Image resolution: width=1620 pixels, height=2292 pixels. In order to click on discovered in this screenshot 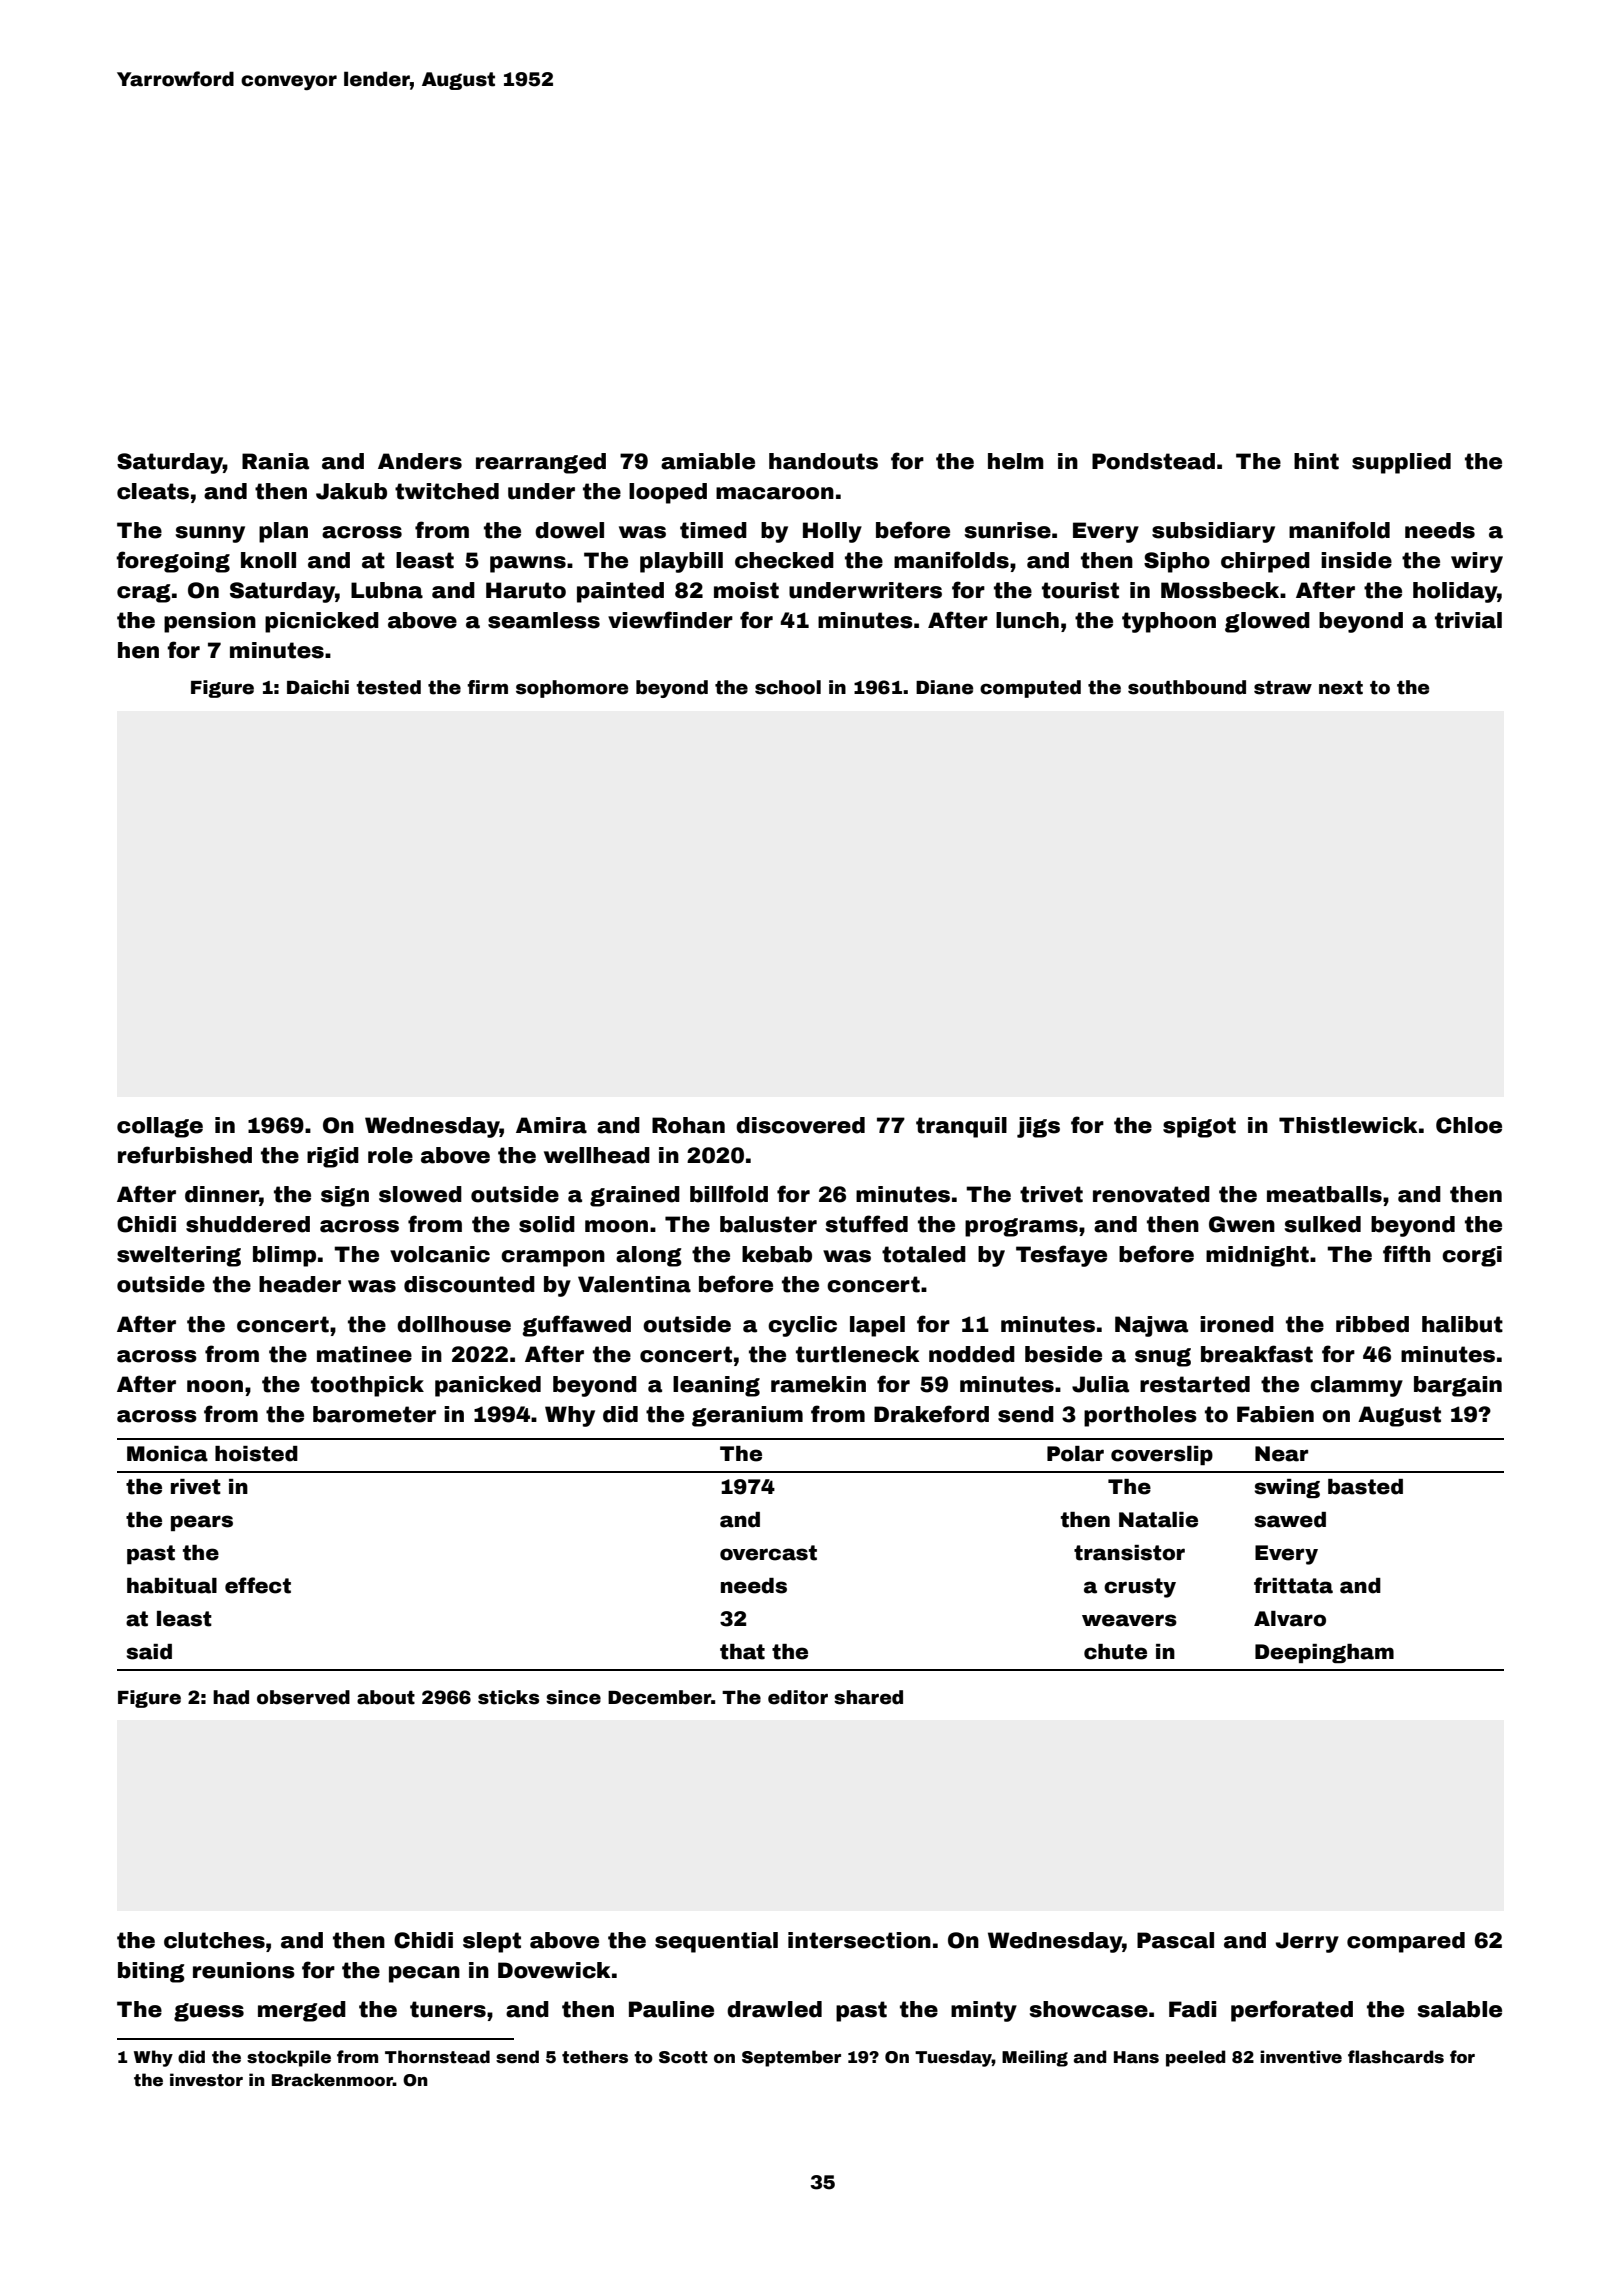, I will do `click(800, 1125)`.
